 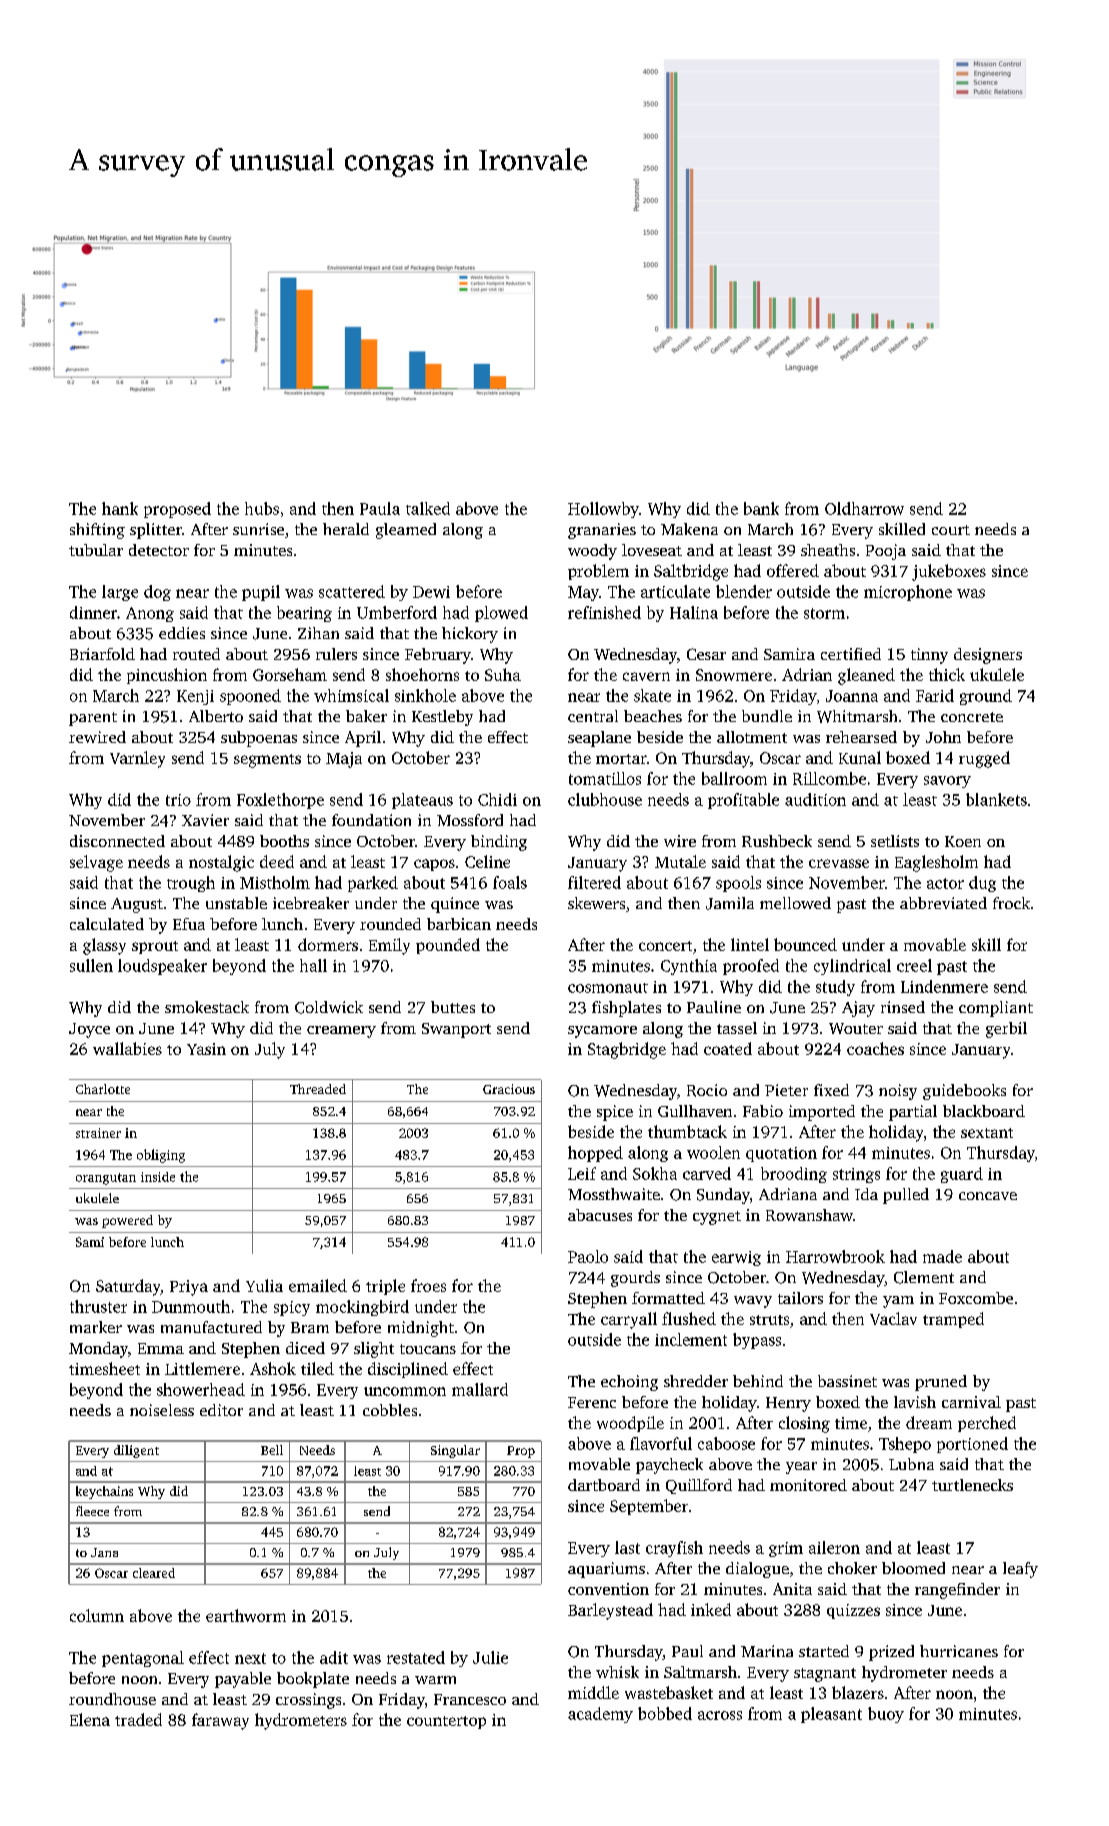 I want to click on barbican, so click(x=459, y=924).
